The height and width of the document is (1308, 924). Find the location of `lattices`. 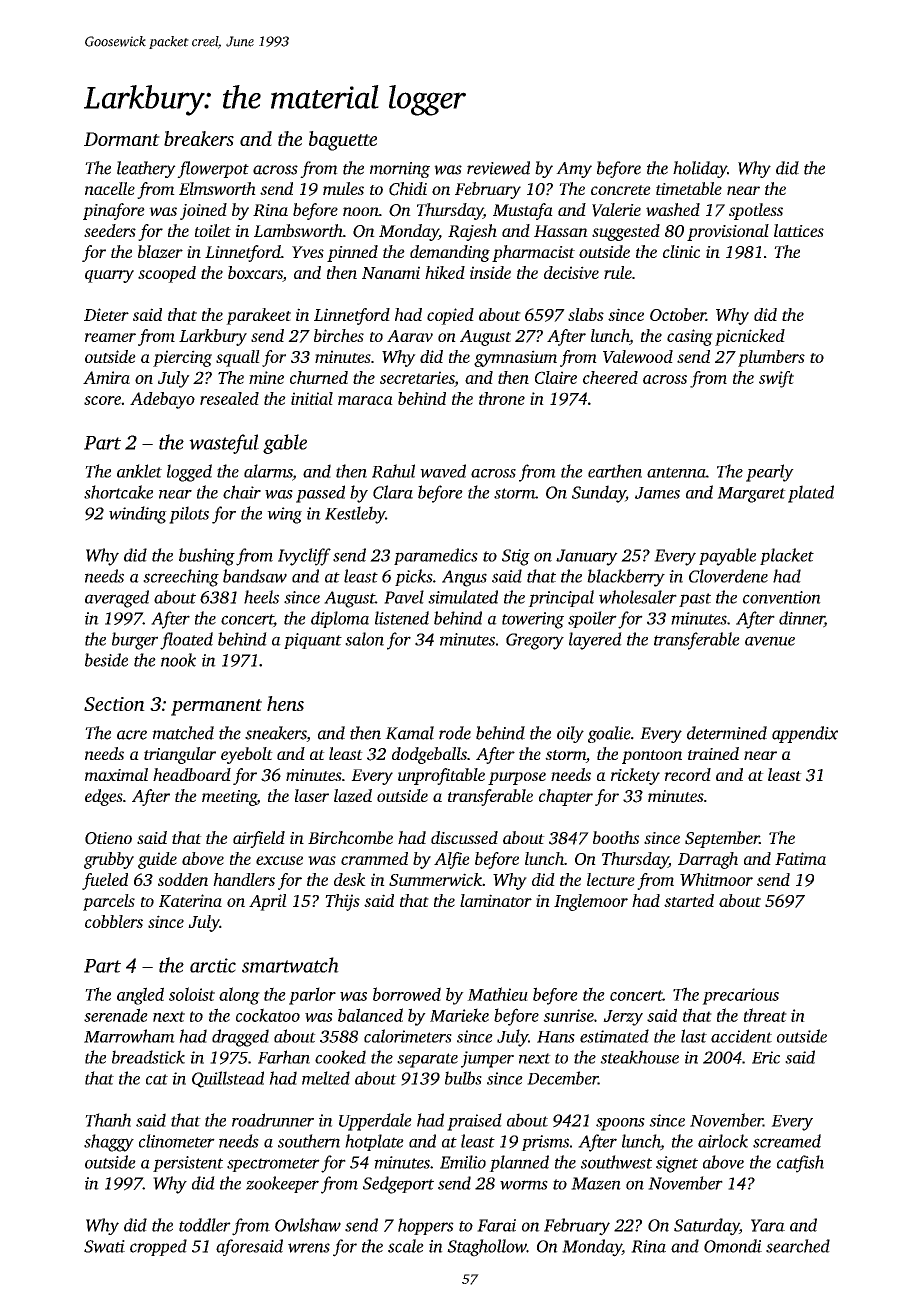

lattices is located at coordinates (799, 230).
